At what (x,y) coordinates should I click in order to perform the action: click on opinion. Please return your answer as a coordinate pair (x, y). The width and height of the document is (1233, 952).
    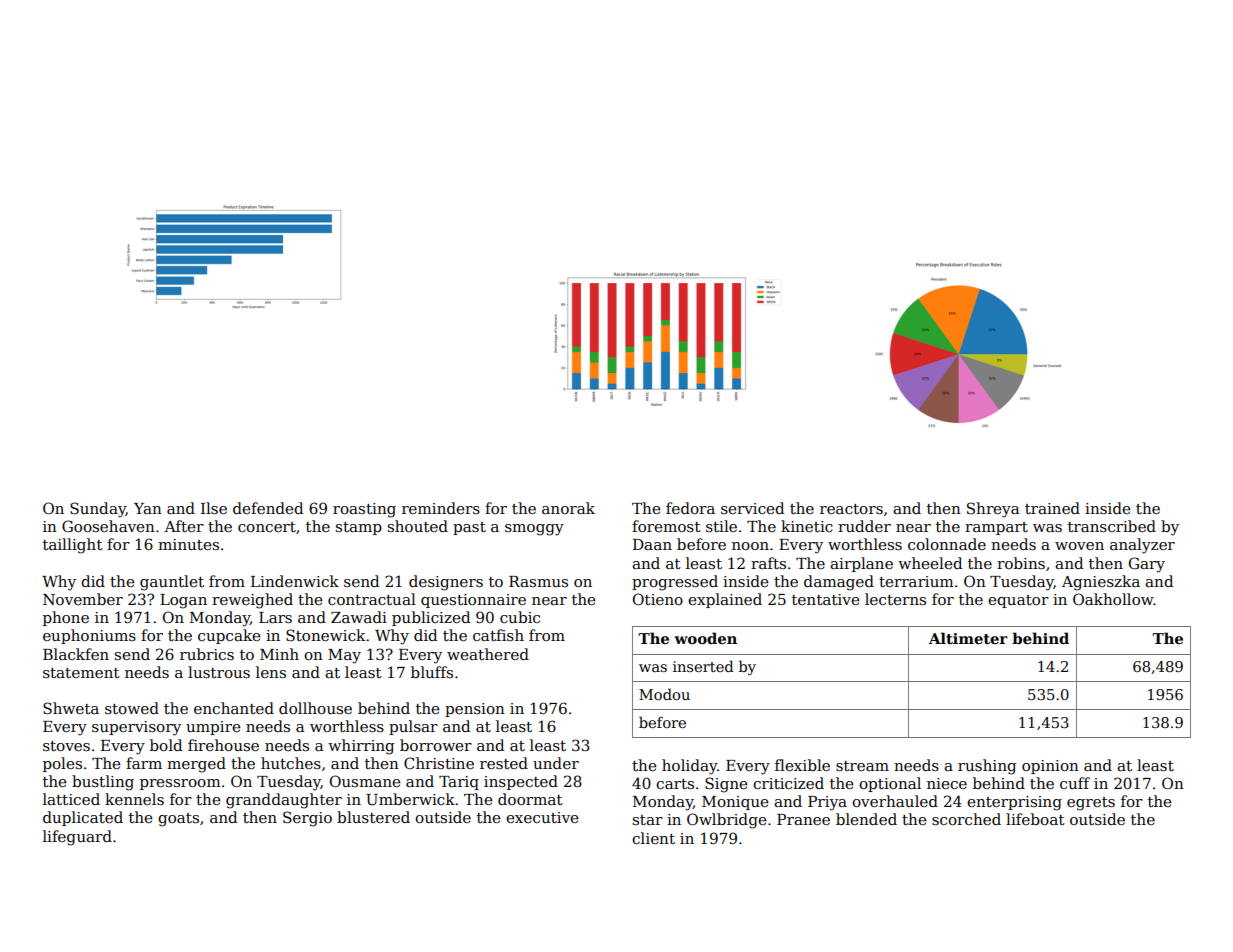
    Looking at the image, I should click on (1050, 767).
